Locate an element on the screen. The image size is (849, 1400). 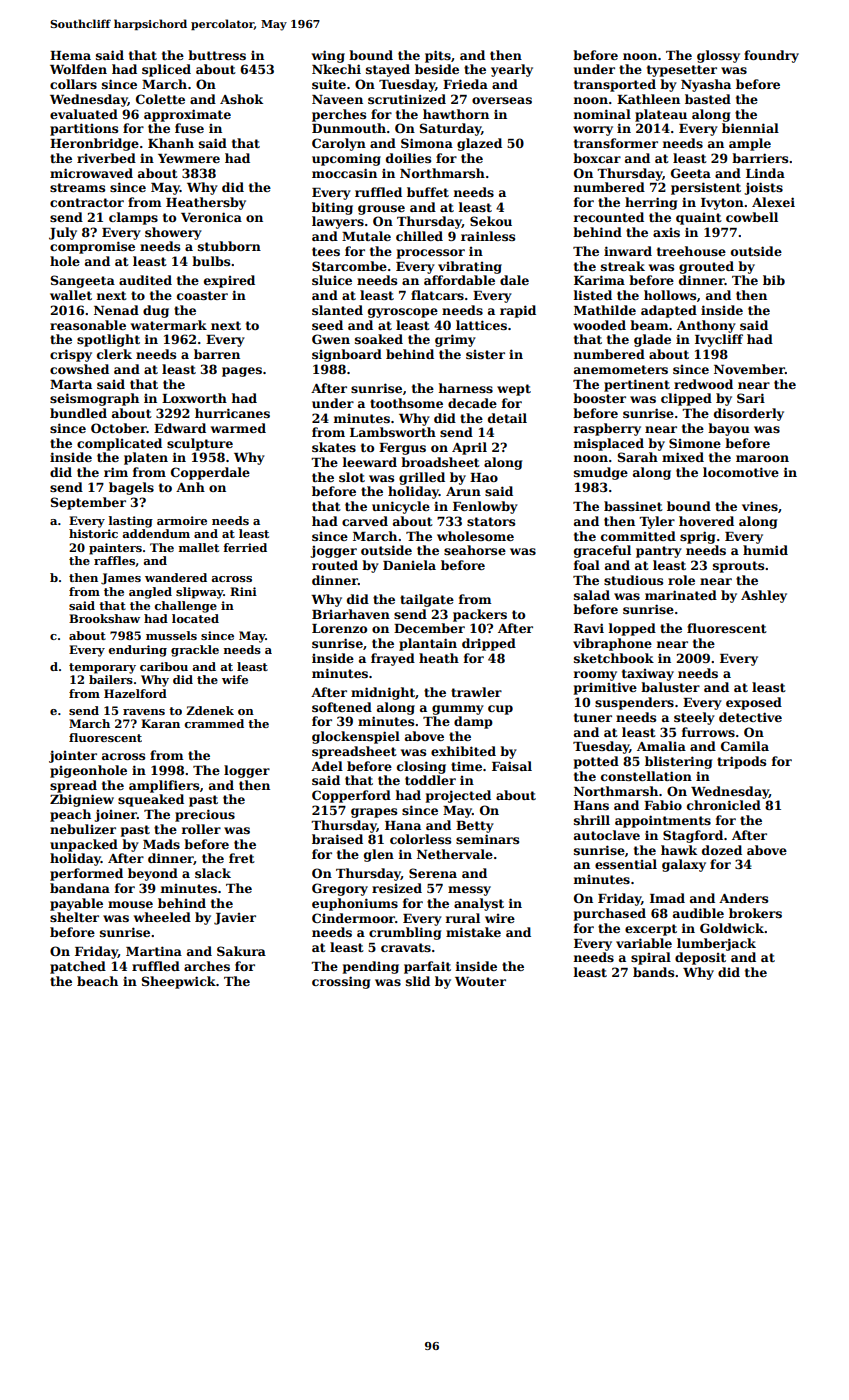
vines is located at coordinates (760, 506).
